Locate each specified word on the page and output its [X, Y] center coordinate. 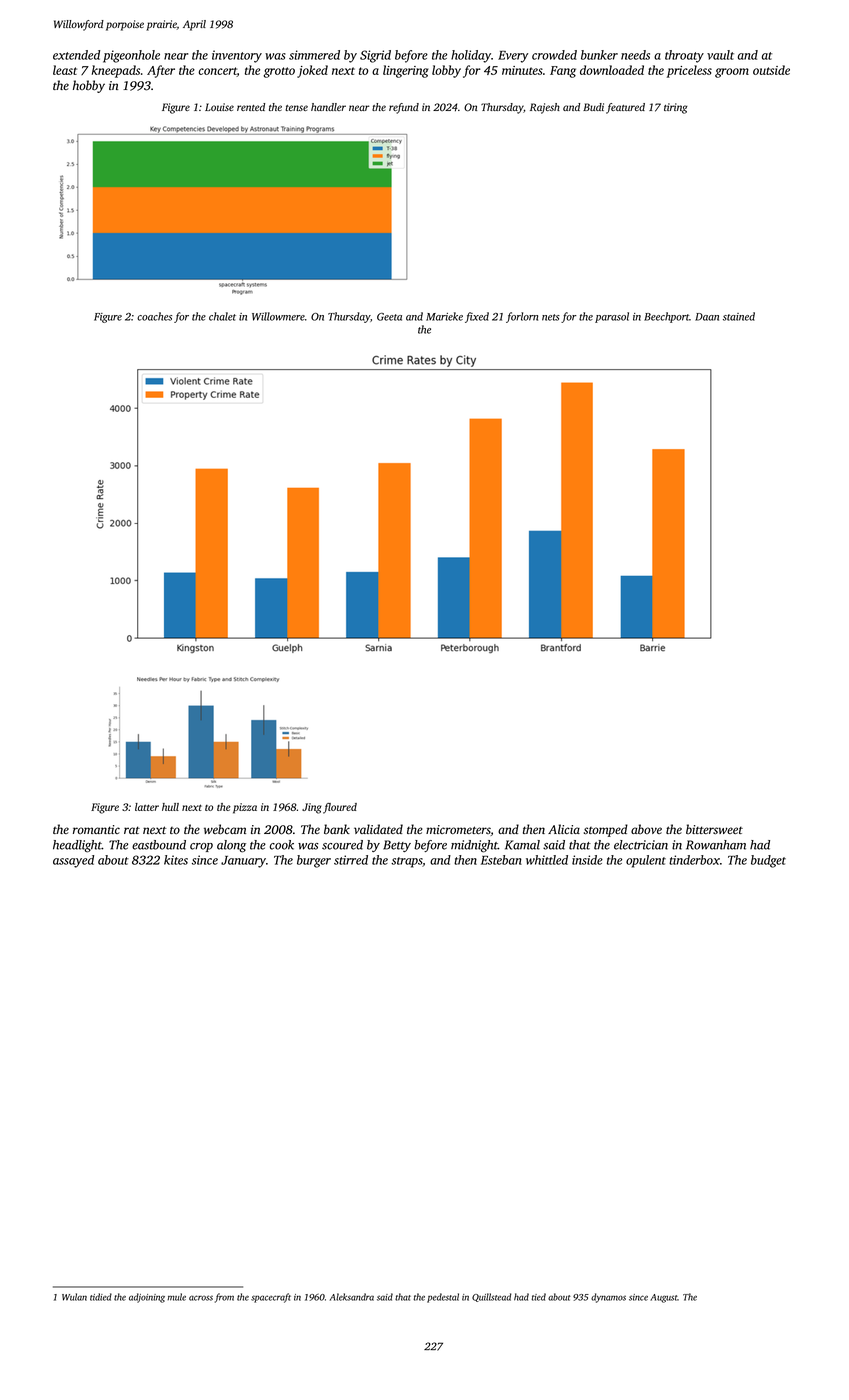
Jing [312, 808]
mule [176, 1297]
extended [76, 55]
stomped [606, 830]
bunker [599, 55]
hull [170, 807]
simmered [314, 55]
